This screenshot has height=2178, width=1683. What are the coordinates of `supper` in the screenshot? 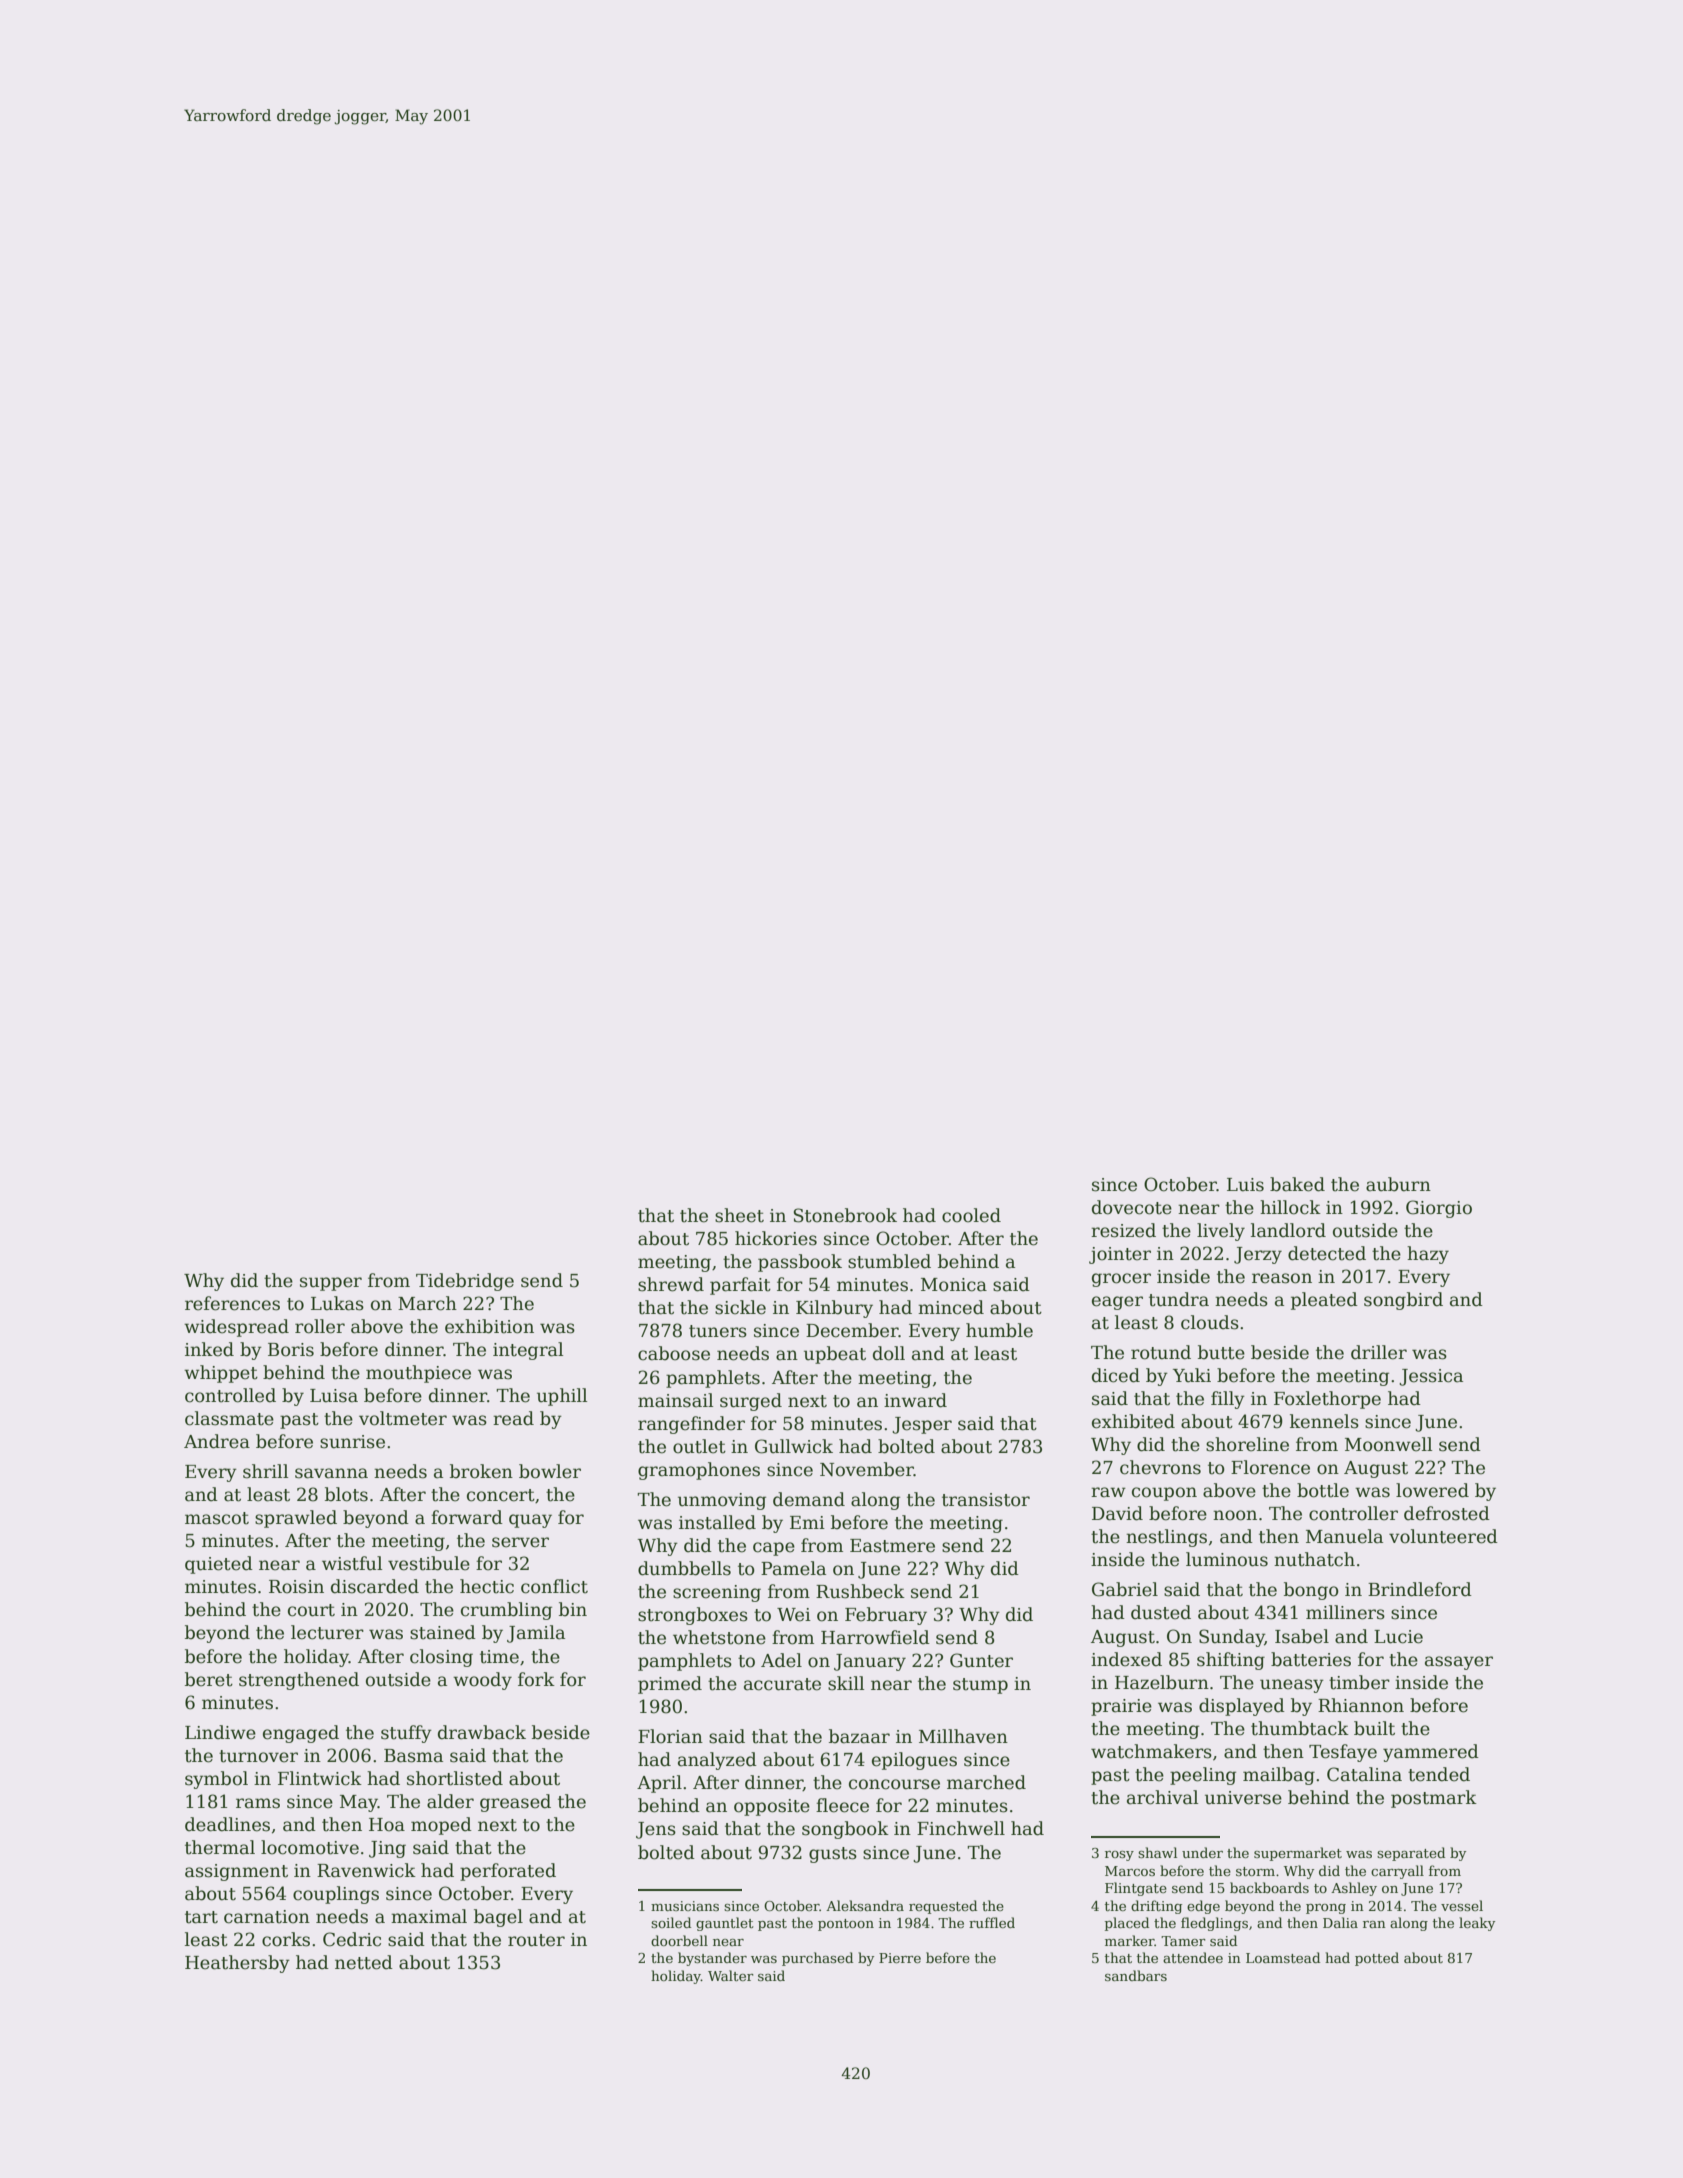 It's located at (331, 1284).
